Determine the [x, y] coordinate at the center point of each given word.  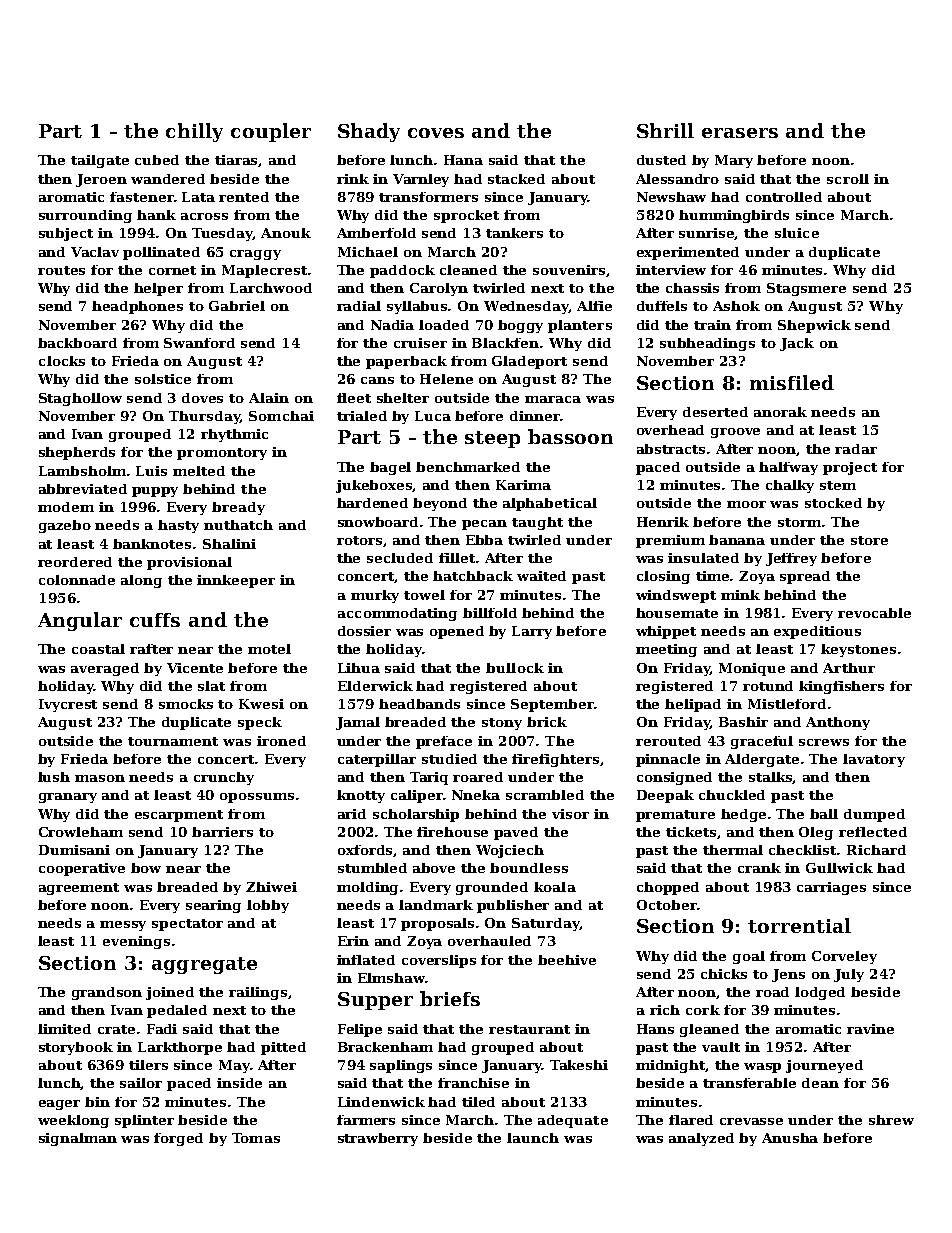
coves [436, 133]
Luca [433, 416]
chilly [194, 132]
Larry [532, 632]
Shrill [665, 130]
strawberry [378, 1139]
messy [123, 926]
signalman [78, 1139]
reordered [75, 562]
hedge [743, 815]
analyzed [701, 1139]
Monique [752, 669]
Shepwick [814, 326]
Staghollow [80, 399]
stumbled [372, 868]
